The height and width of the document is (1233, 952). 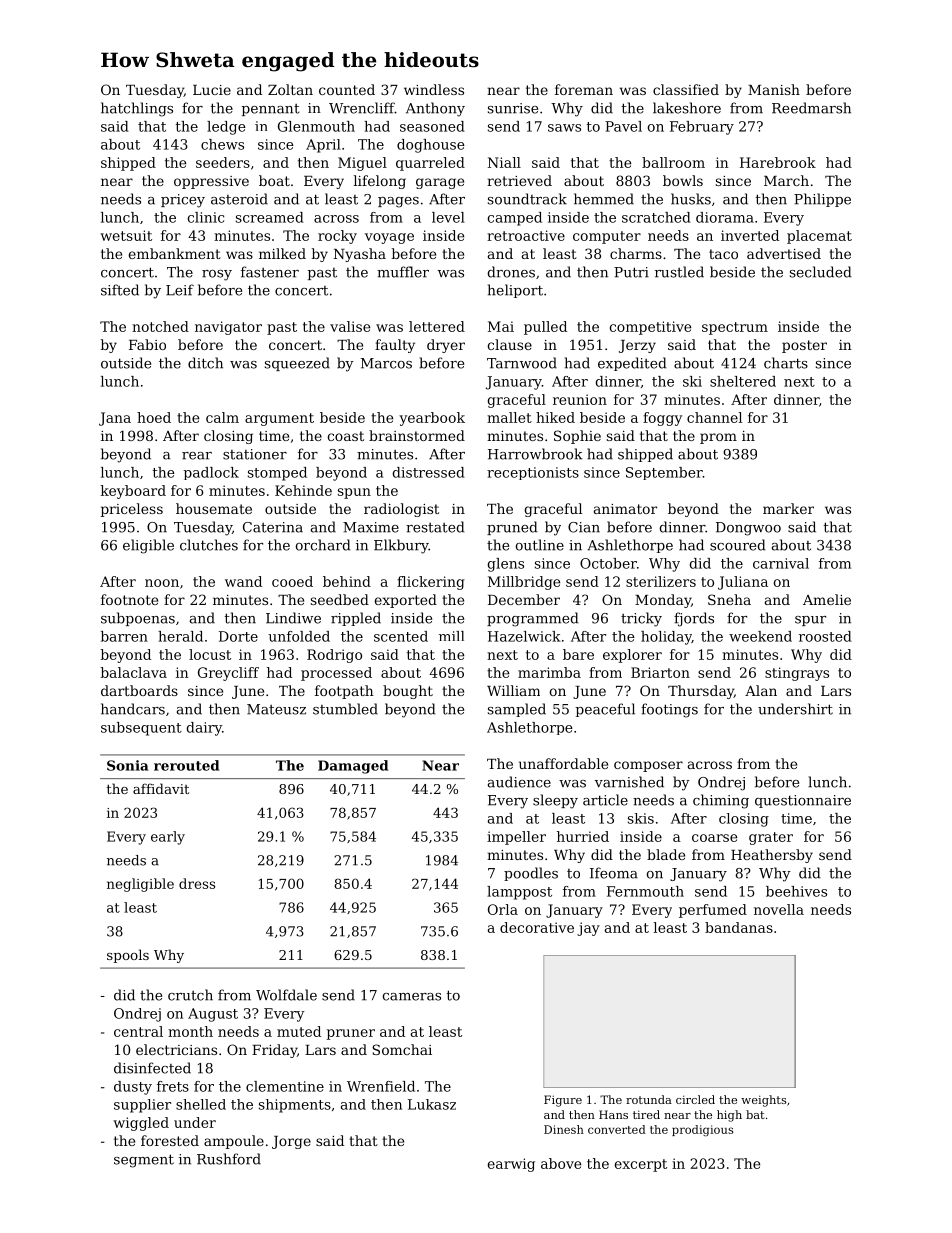 What do you see at coordinates (533, 473) in the document?
I see `receptionists` at bounding box center [533, 473].
